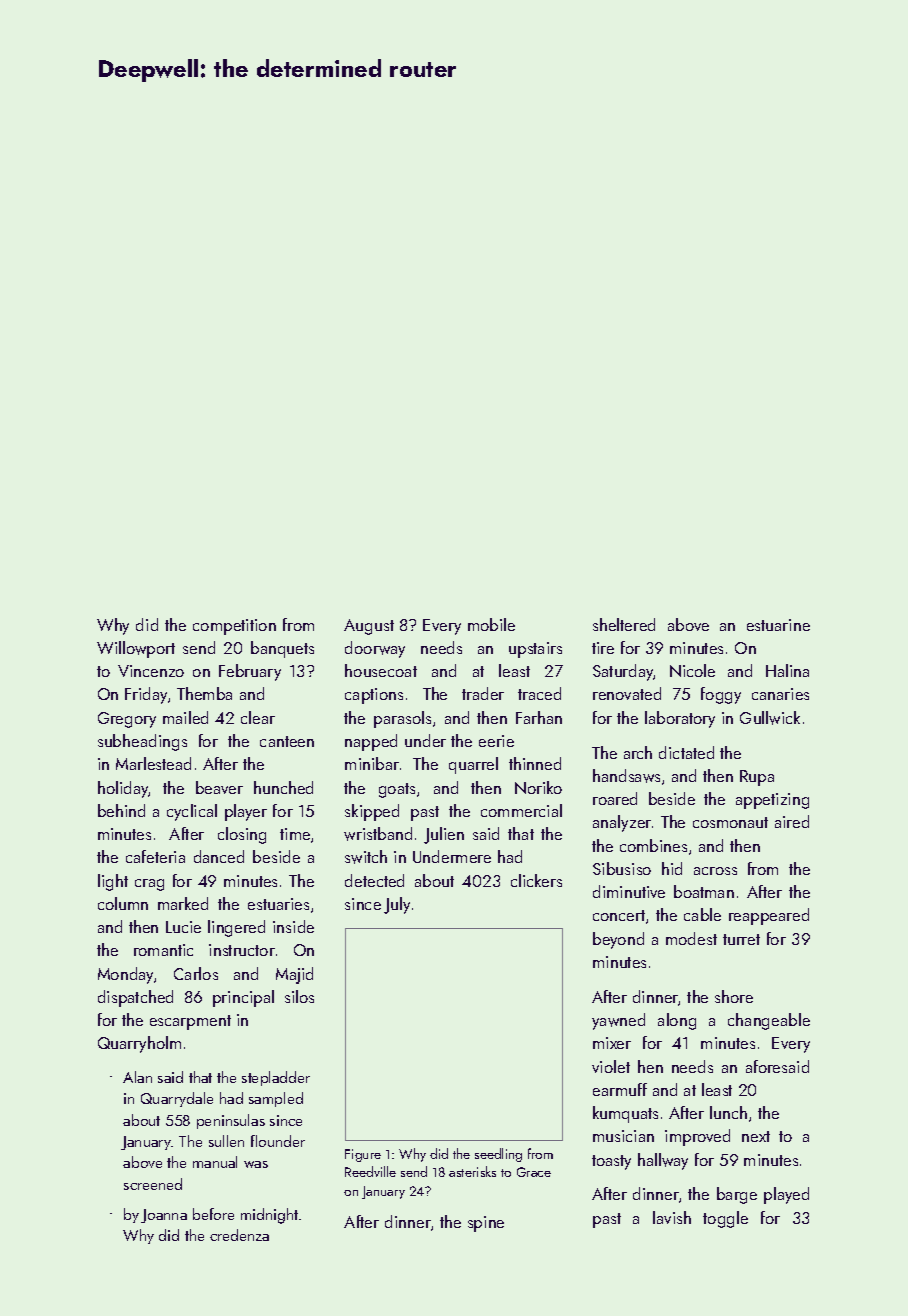 Image resolution: width=908 pixels, height=1316 pixels. Describe the element at coordinates (725, 1219) in the image. I see `toggle` at that location.
